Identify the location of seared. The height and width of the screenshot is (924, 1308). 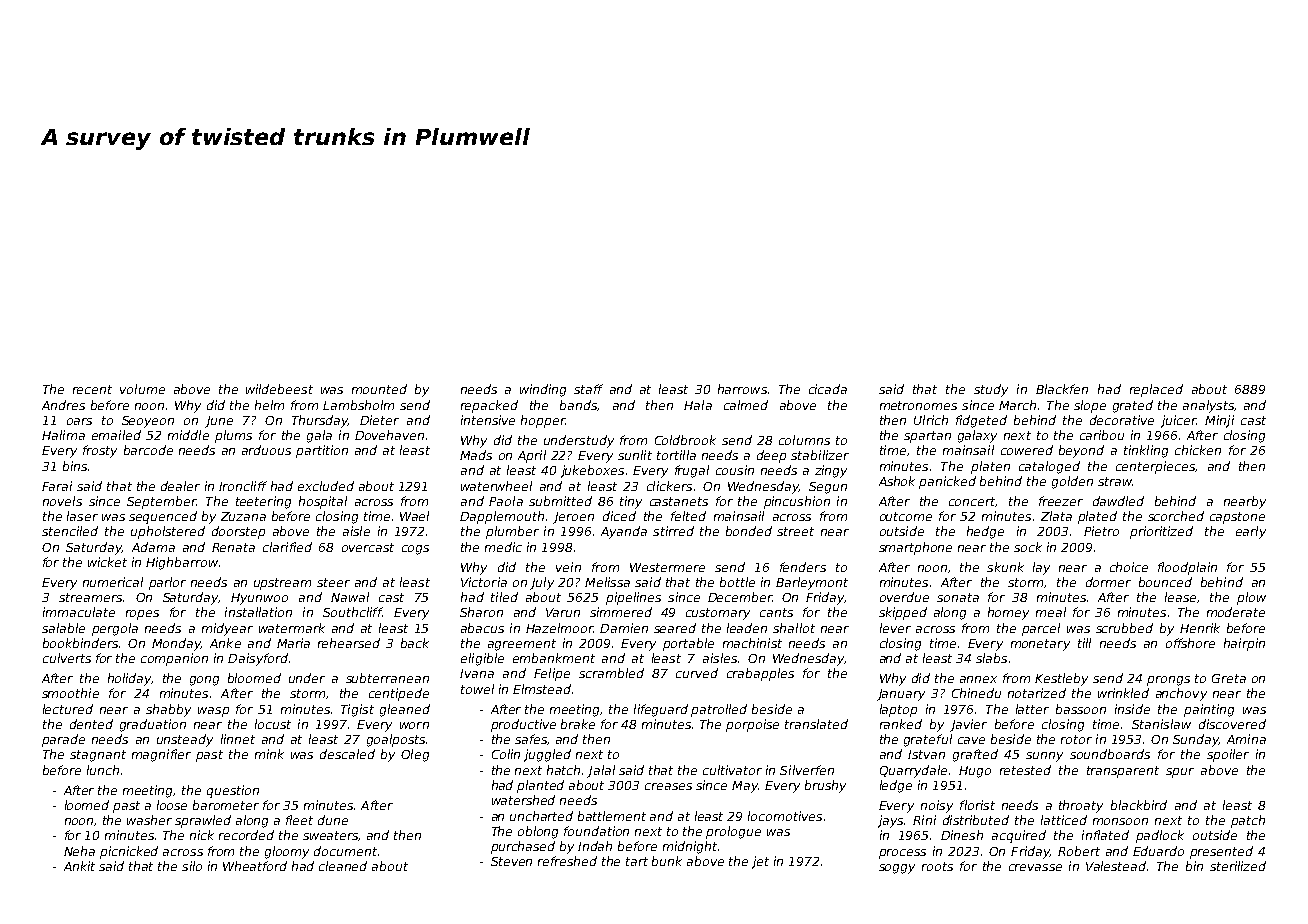
(675, 628).
